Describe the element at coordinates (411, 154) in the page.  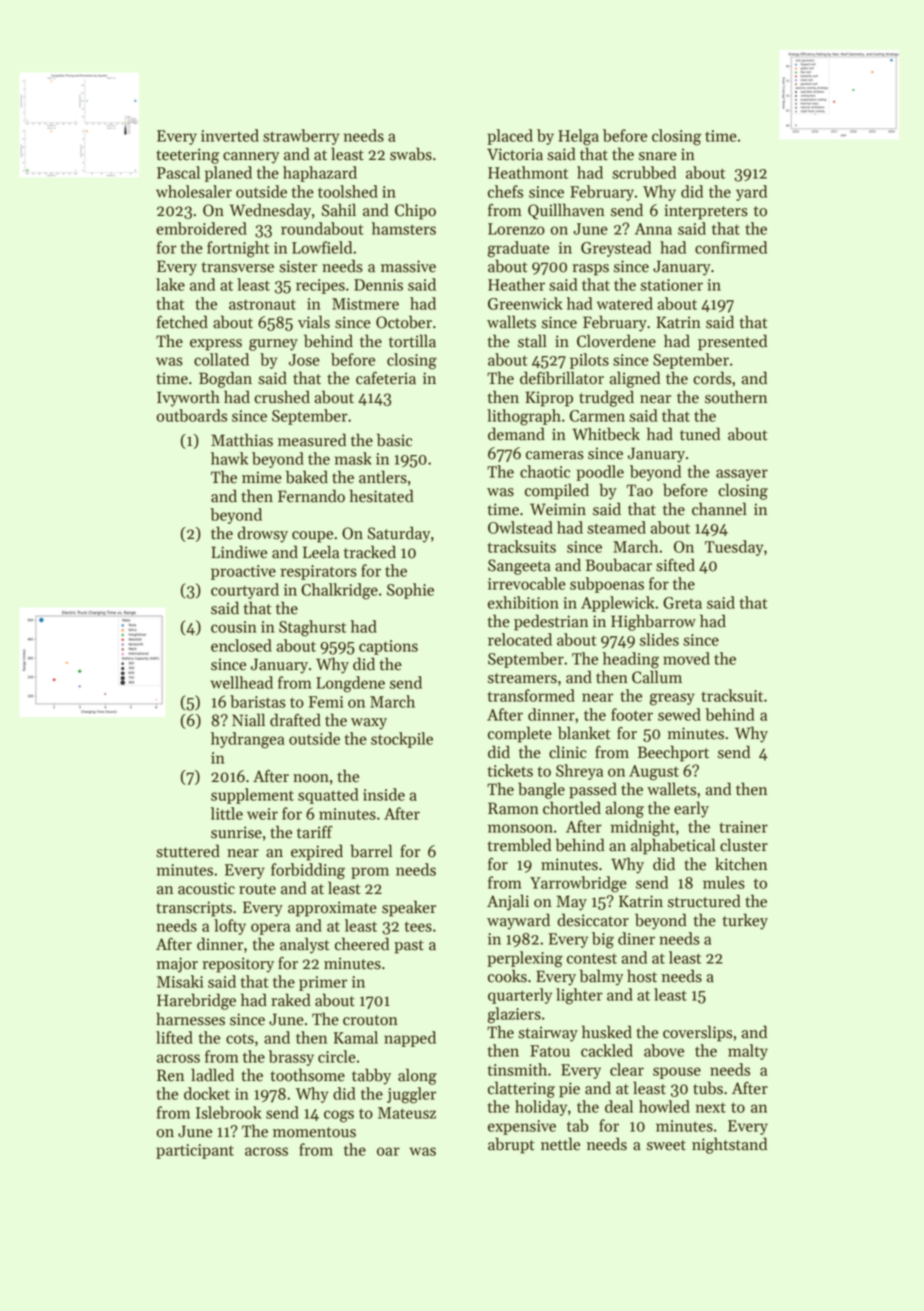
I see `swabs` at that location.
